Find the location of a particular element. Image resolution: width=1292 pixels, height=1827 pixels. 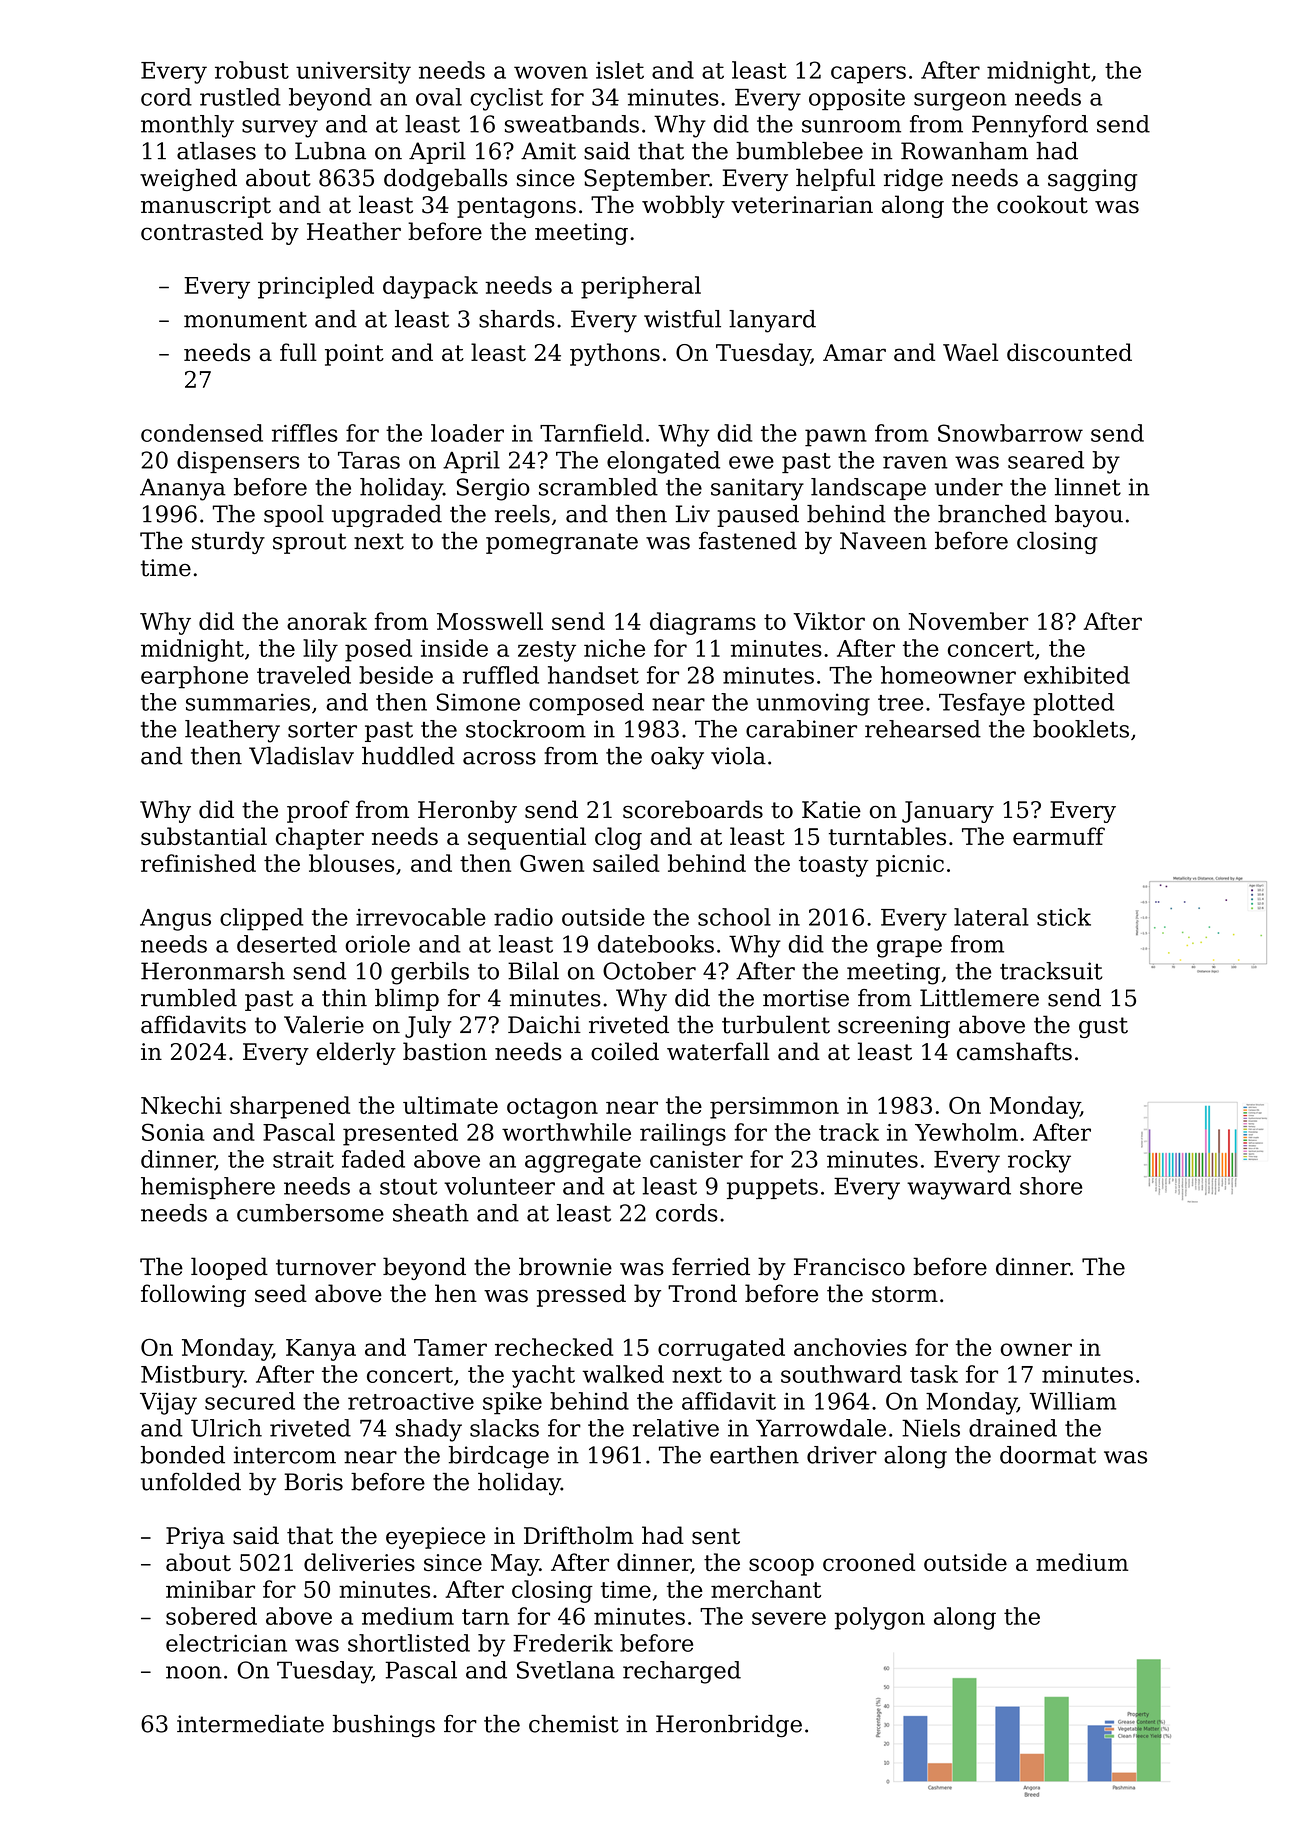

Yewholm is located at coordinates (966, 1132).
